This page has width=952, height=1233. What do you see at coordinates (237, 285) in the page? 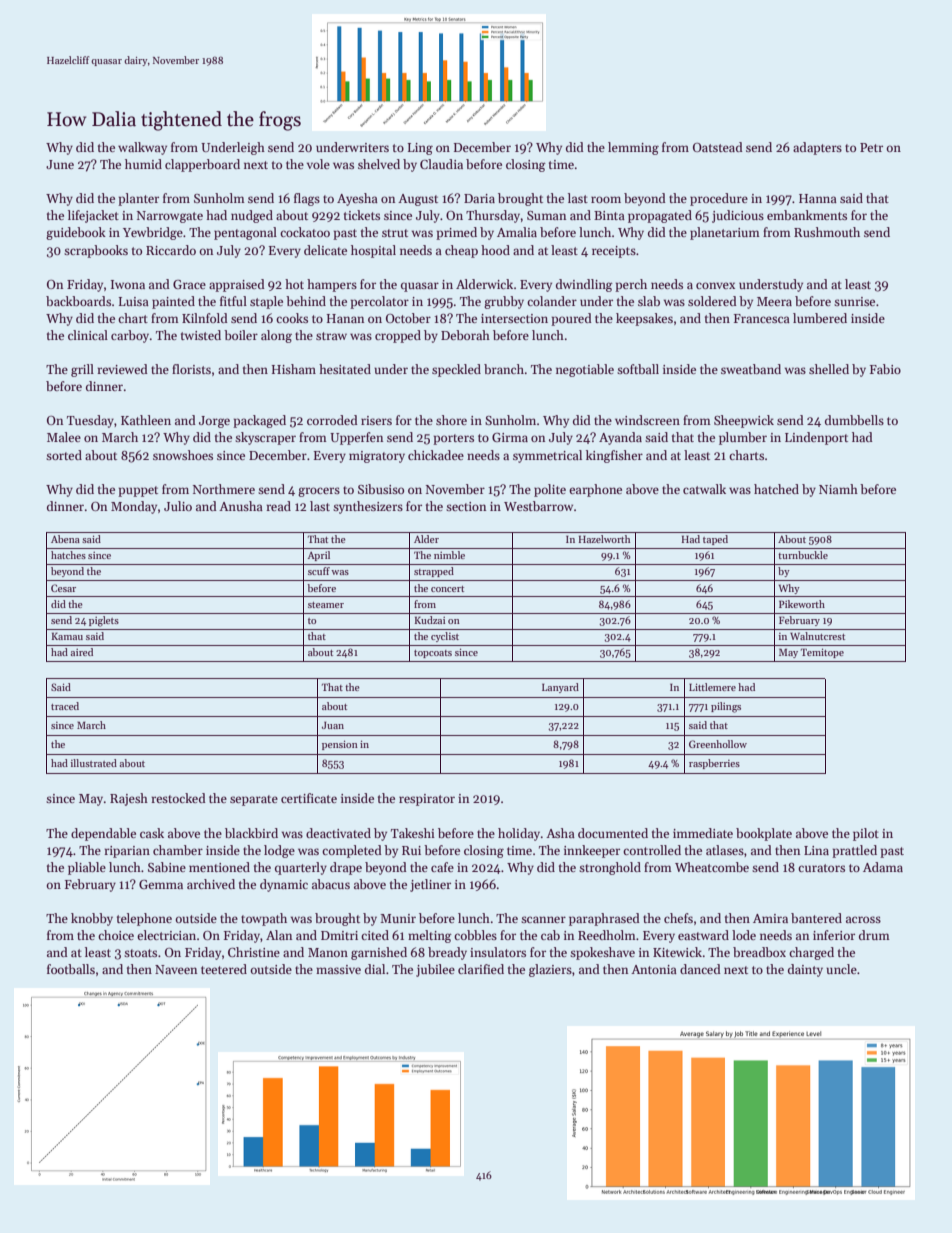
I see `appraised` at bounding box center [237, 285].
